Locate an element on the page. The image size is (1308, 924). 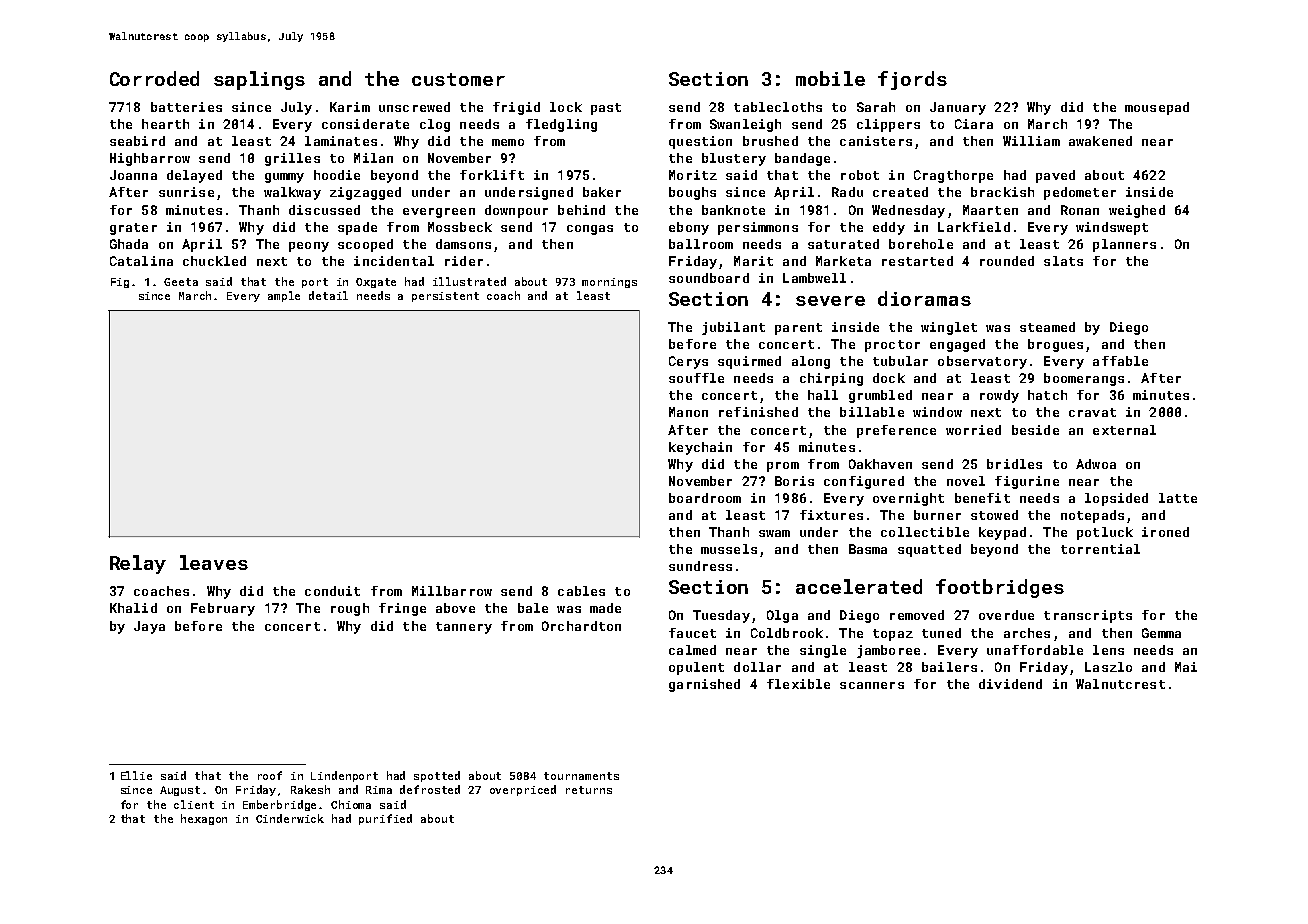
steamed is located at coordinates (1047, 327).
